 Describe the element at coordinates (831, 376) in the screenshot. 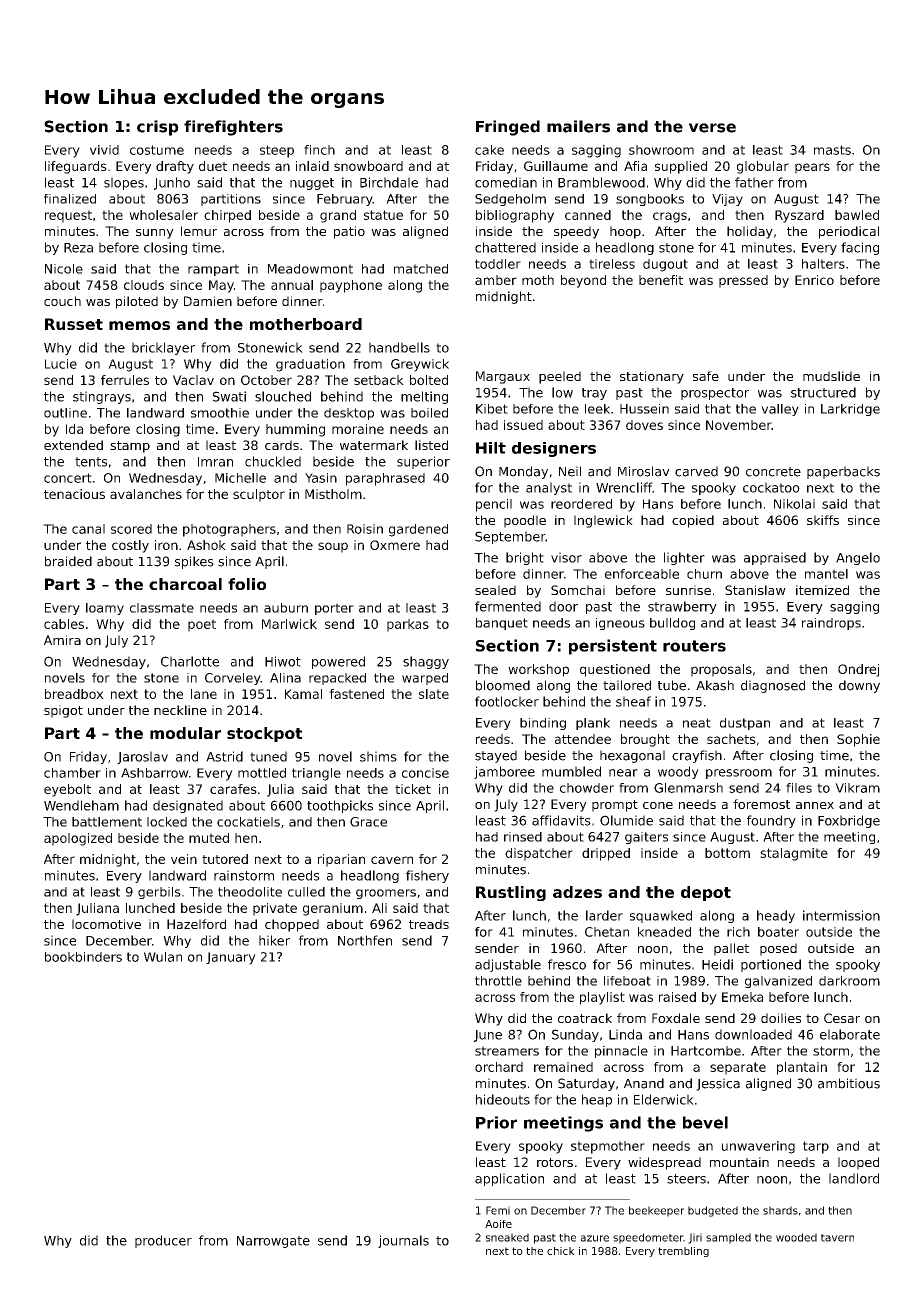

I see `mudslide` at that location.
